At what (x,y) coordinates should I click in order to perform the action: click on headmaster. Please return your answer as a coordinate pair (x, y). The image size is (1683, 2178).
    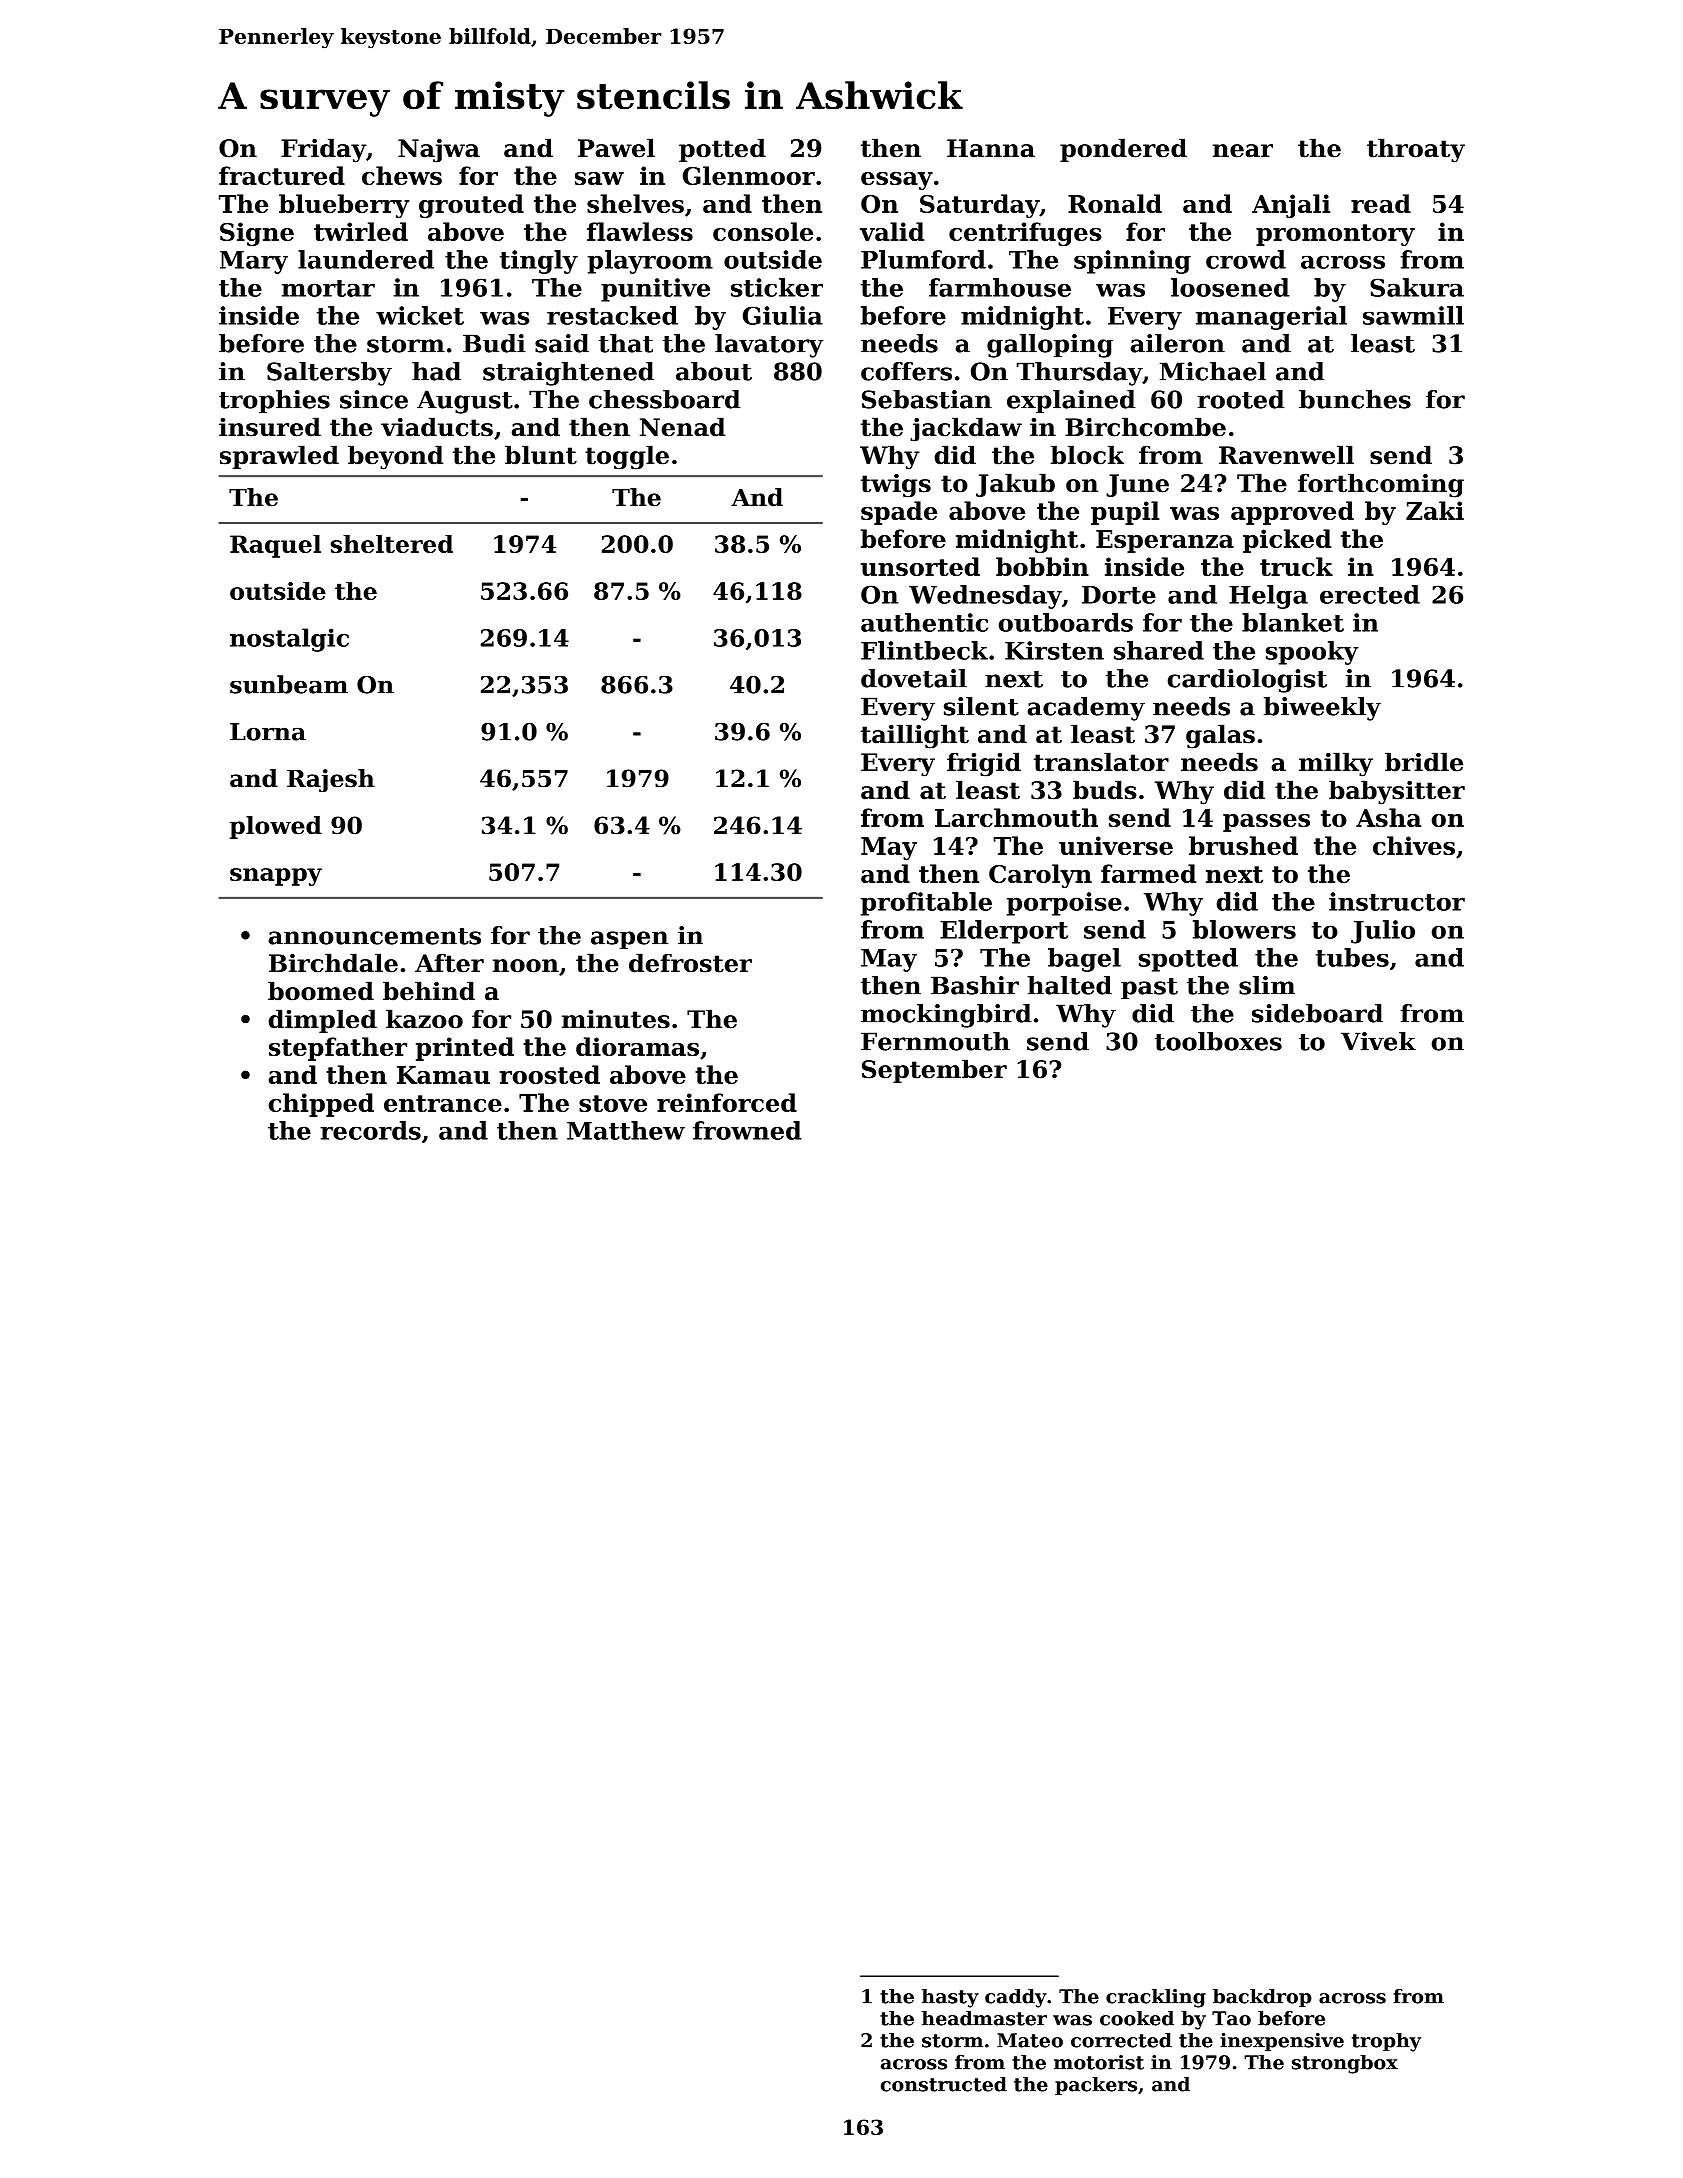
    Looking at the image, I should click on (984, 2018).
